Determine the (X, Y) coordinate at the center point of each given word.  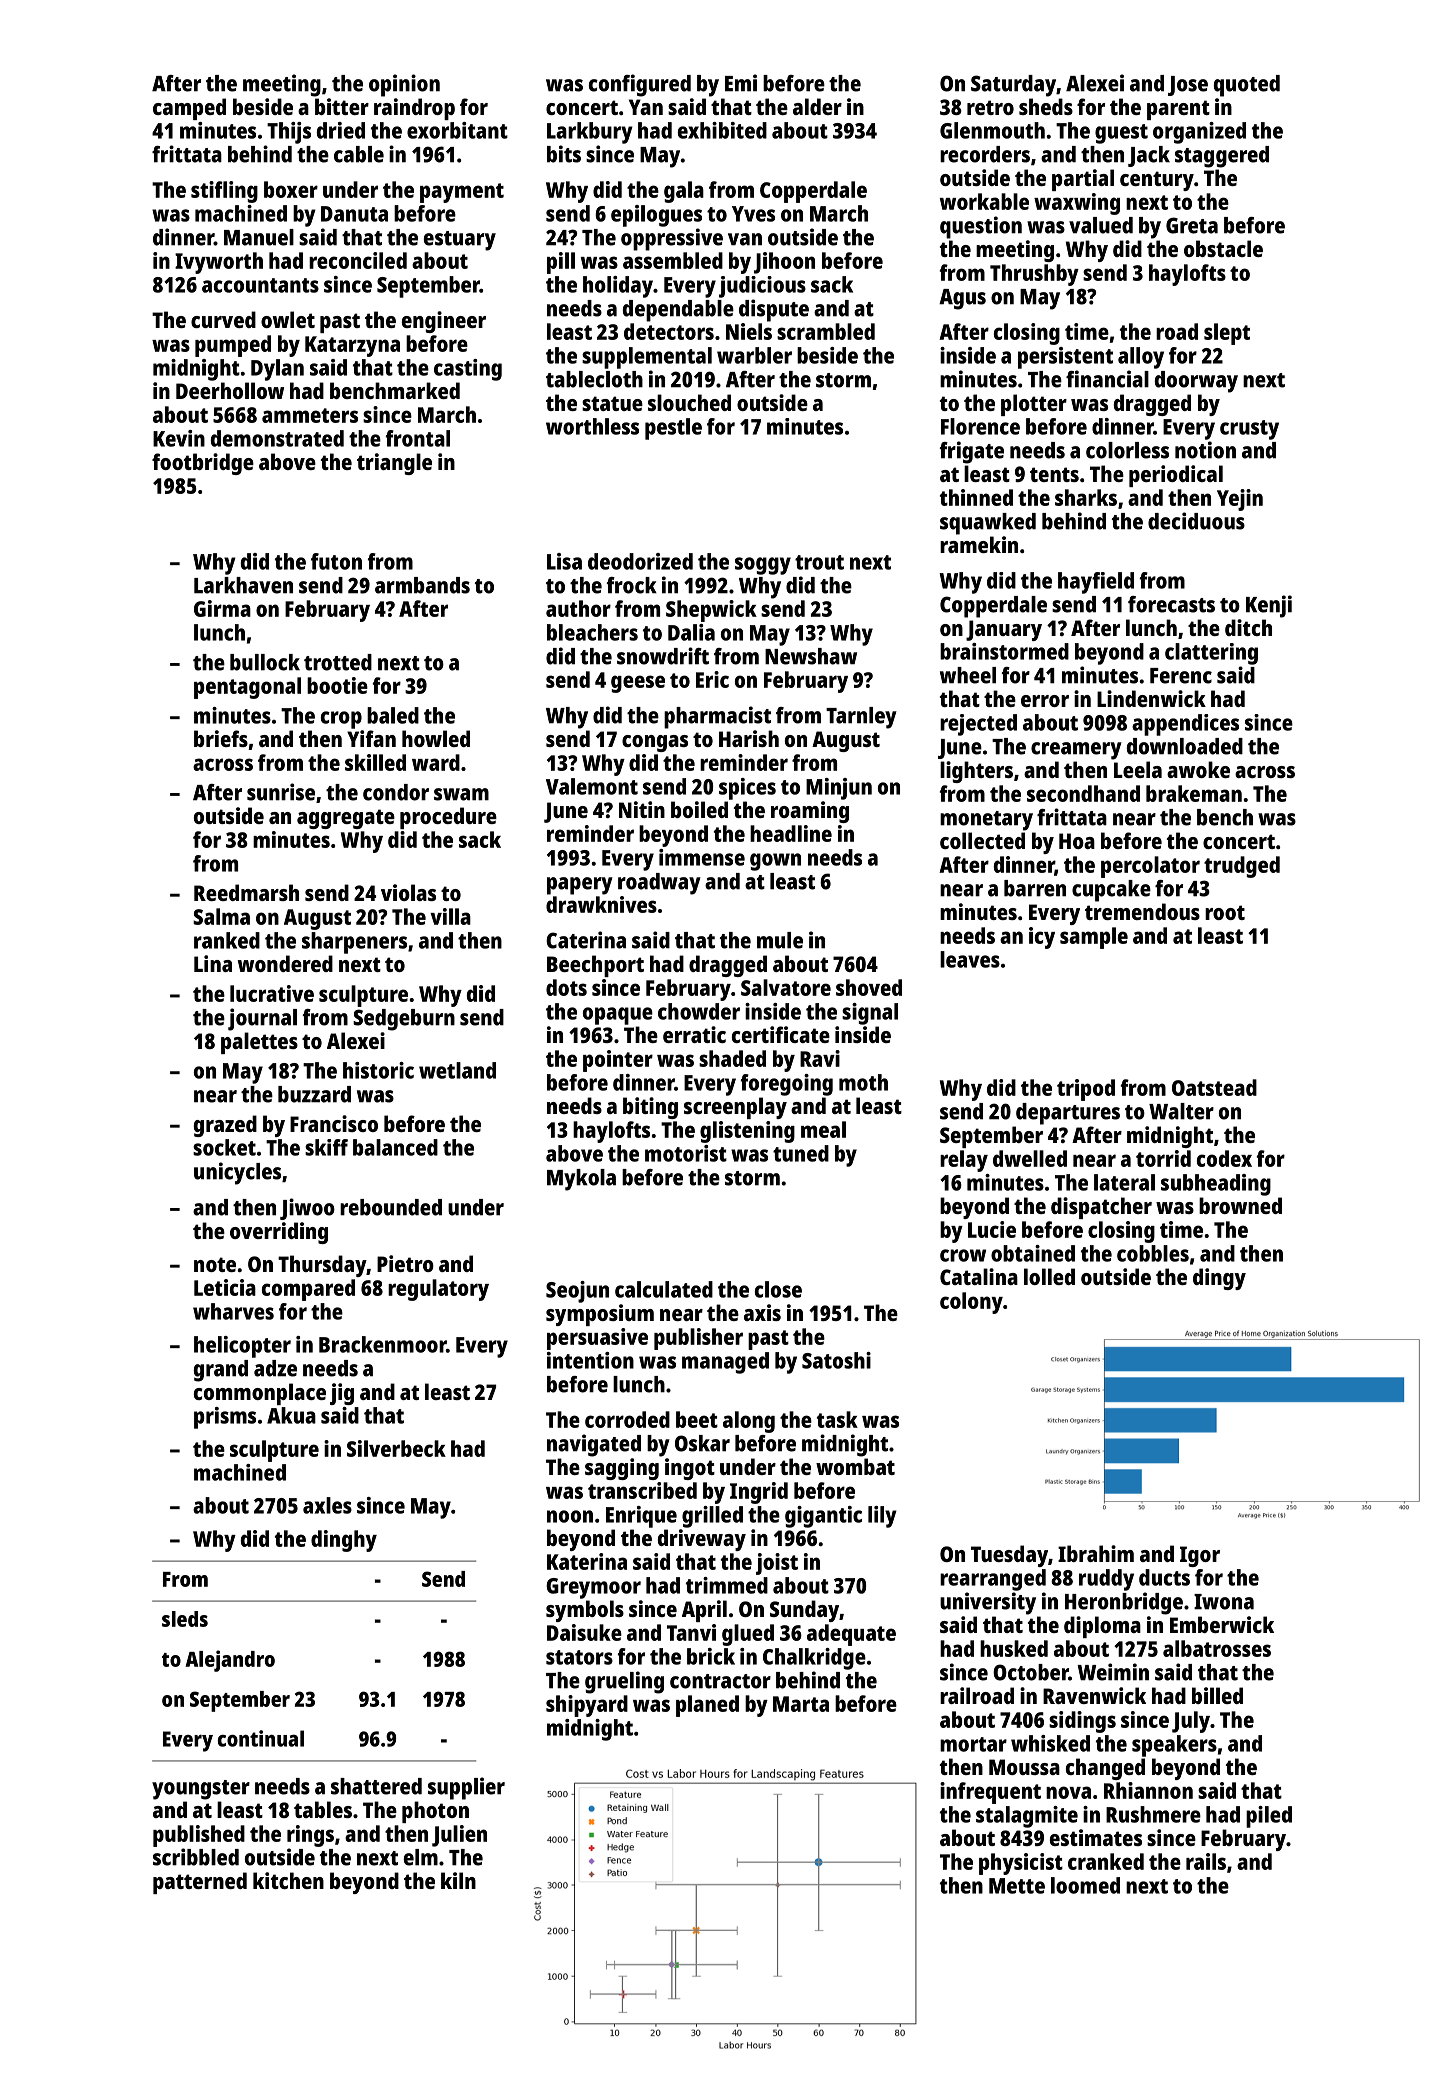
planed (707, 1706)
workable (984, 201)
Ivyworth (219, 263)
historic (378, 1070)
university (988, 1603)
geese (638, 684)
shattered (376, 1786)
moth (863, 1082)
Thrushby (1034, 275)
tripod (1086, 1090)
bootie (337, 685)
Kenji (1269, 606)
